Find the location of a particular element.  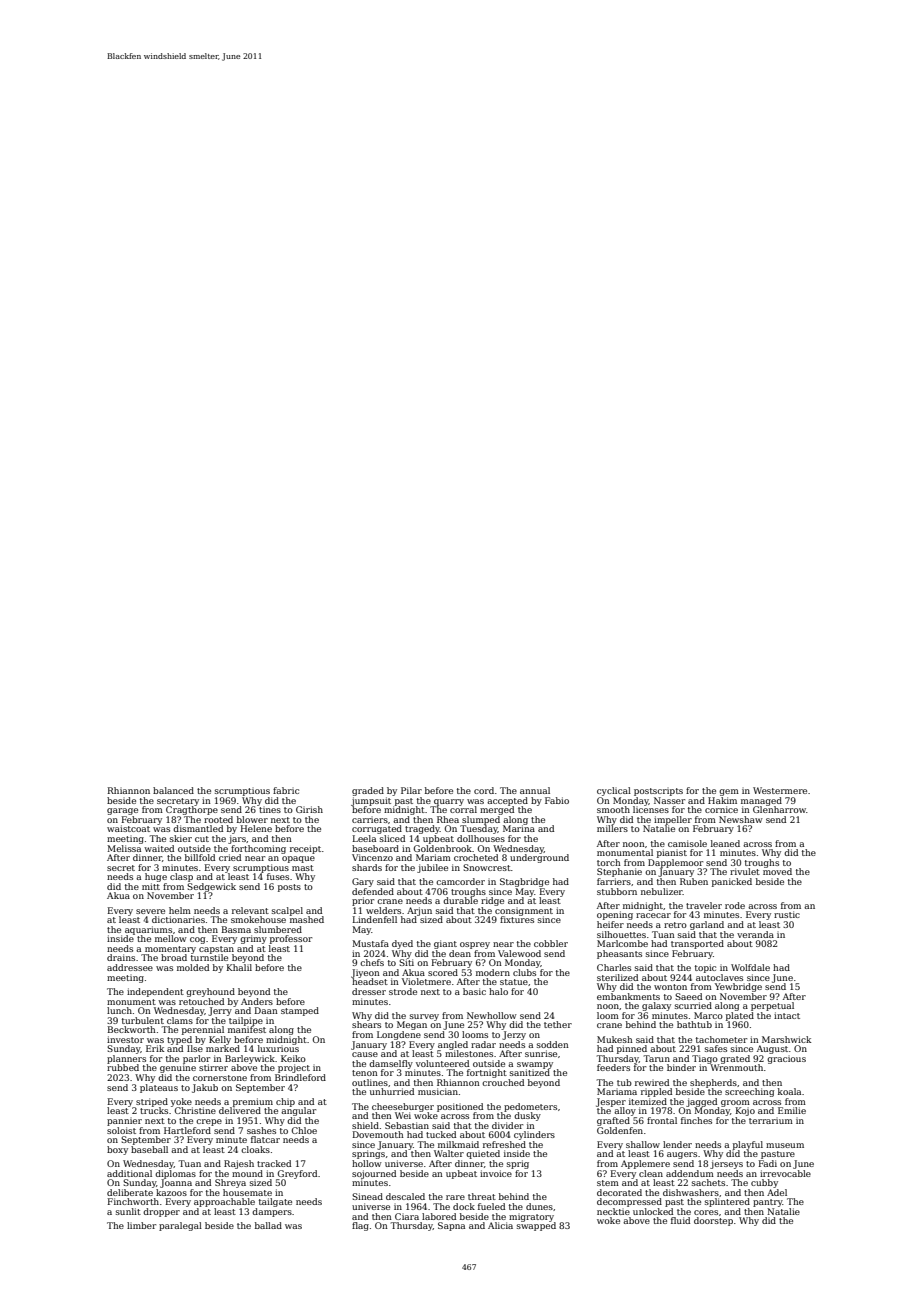

pianist is located at coordinates (672, 853).
